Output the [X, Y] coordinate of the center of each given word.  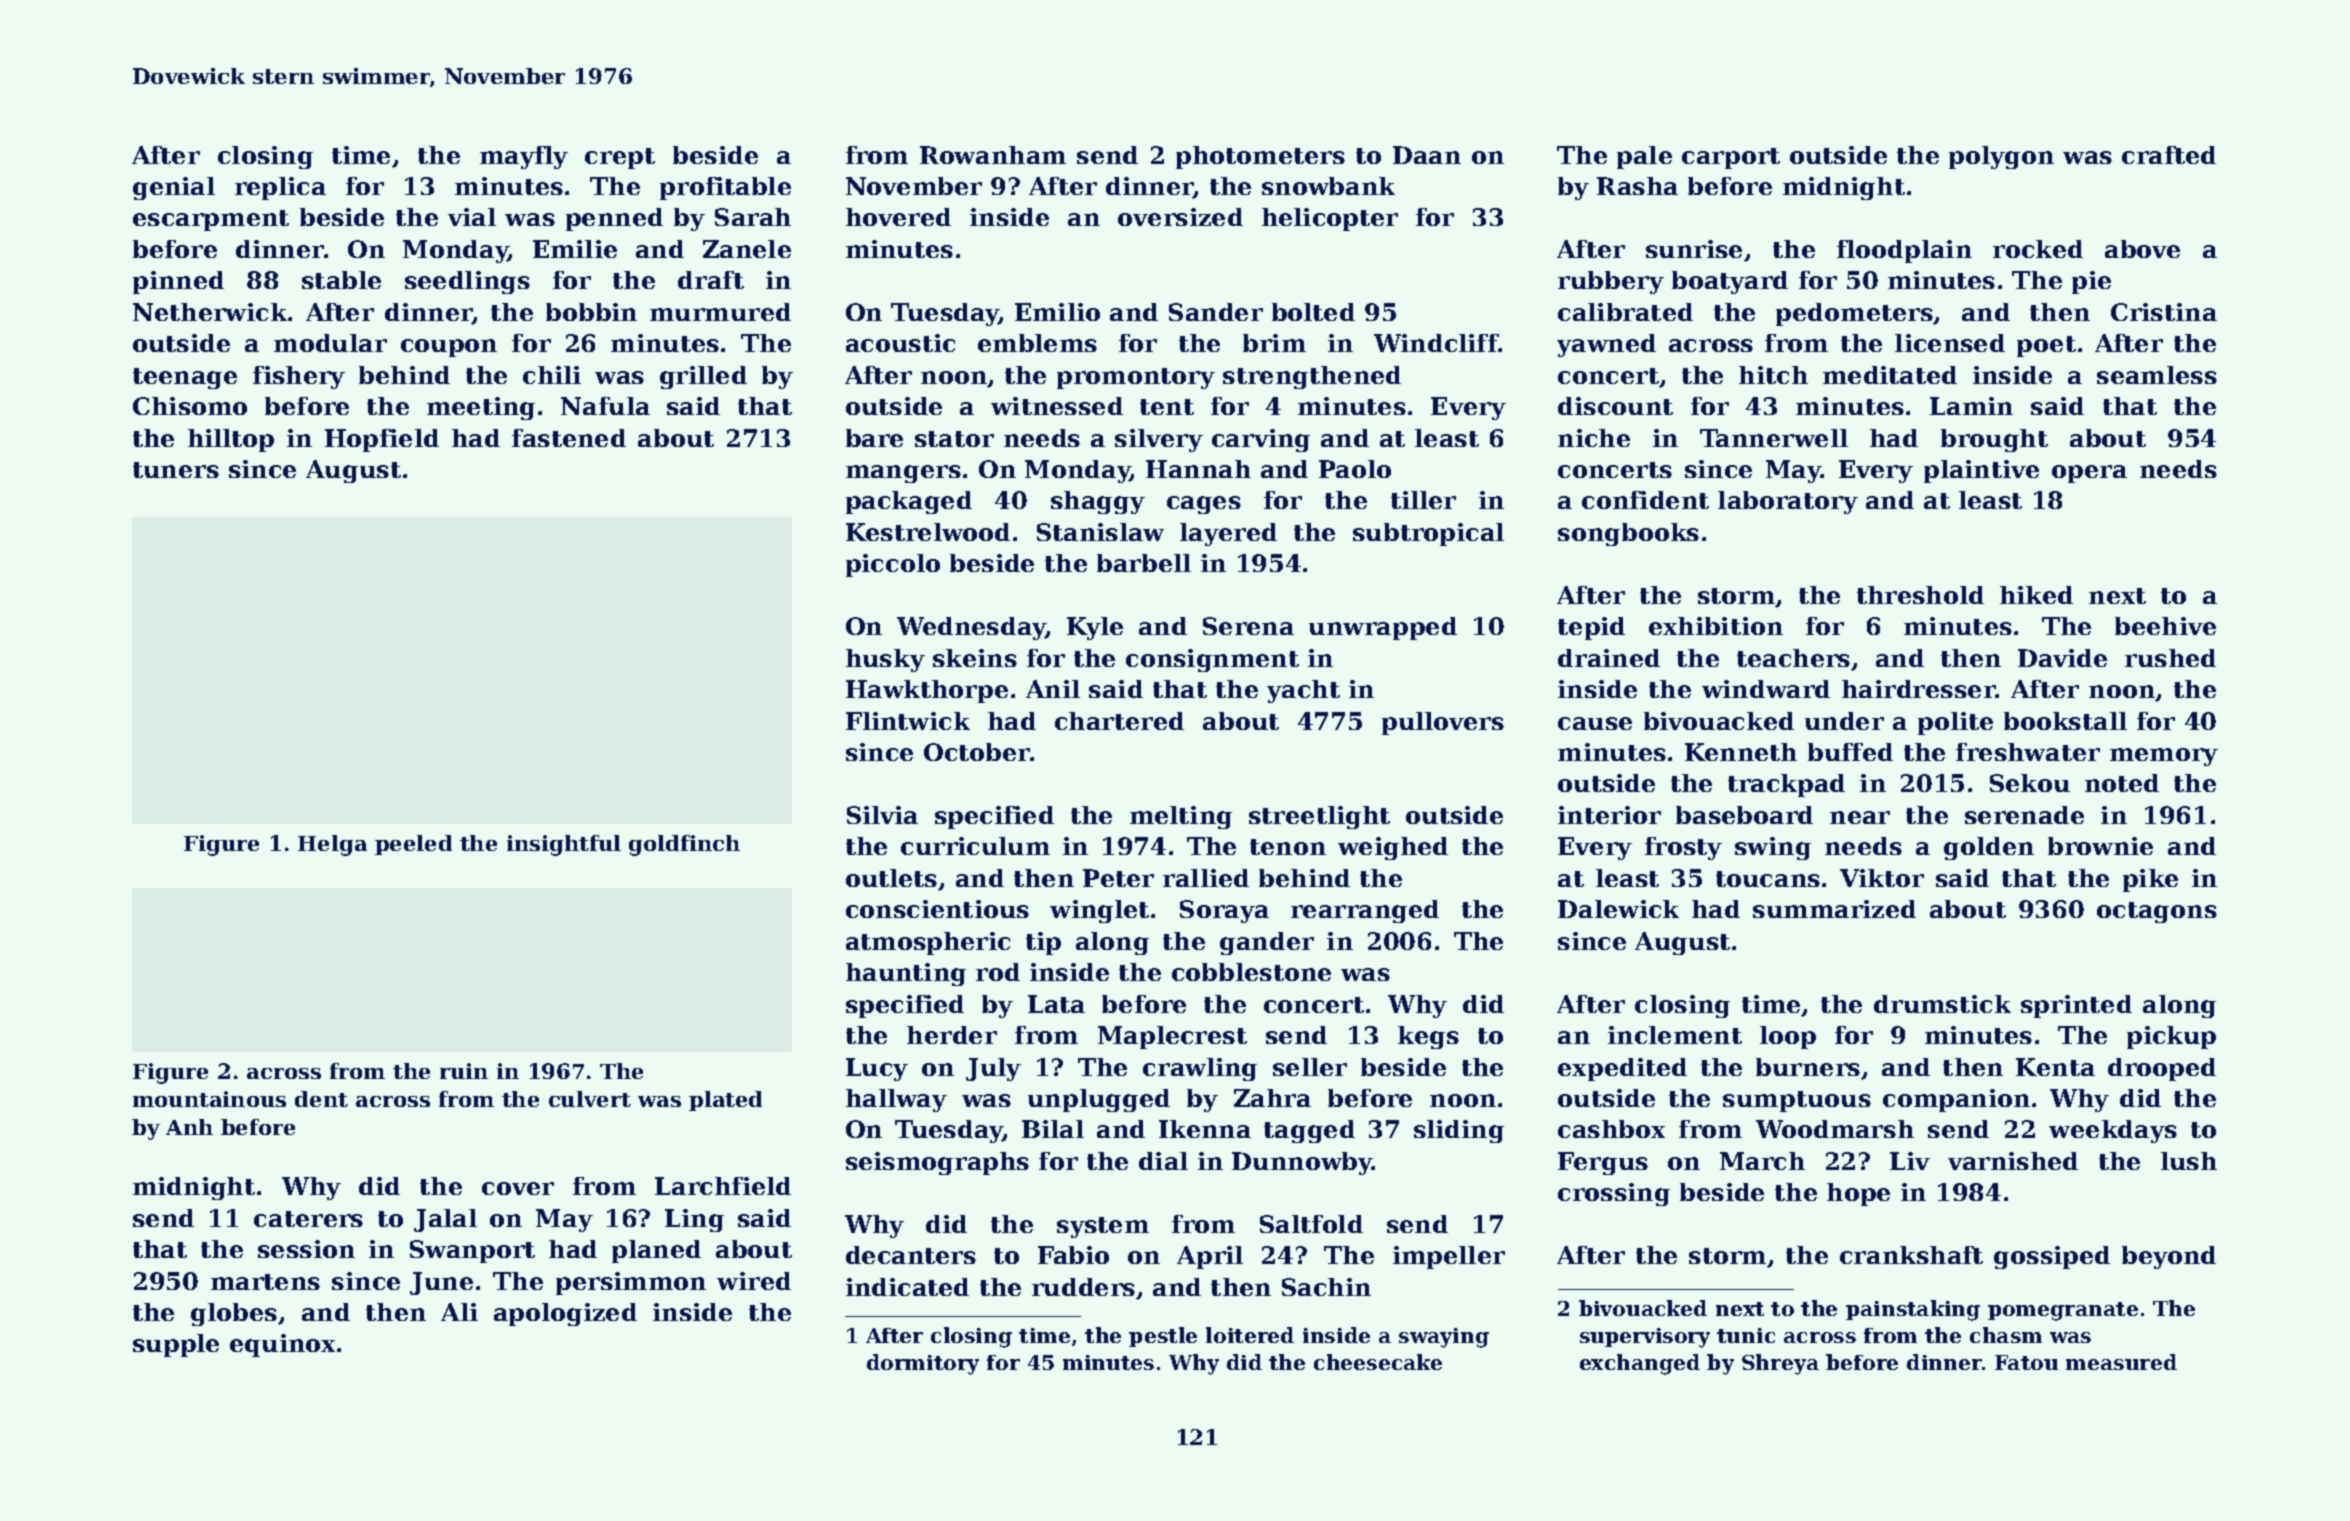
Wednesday [971, 628]
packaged [909, 502]
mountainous [209, 1099]
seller [1310, 1067]
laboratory [1788, 502]
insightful [564, 845]
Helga [332, 845]
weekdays [2113, 1131]
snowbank [1328, 186]
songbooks [1628, 534]
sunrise [1694, 249]
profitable [725, 188]
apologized [565, 1314]
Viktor [1882, 878]
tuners [176, 470]
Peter [1118, 878]
